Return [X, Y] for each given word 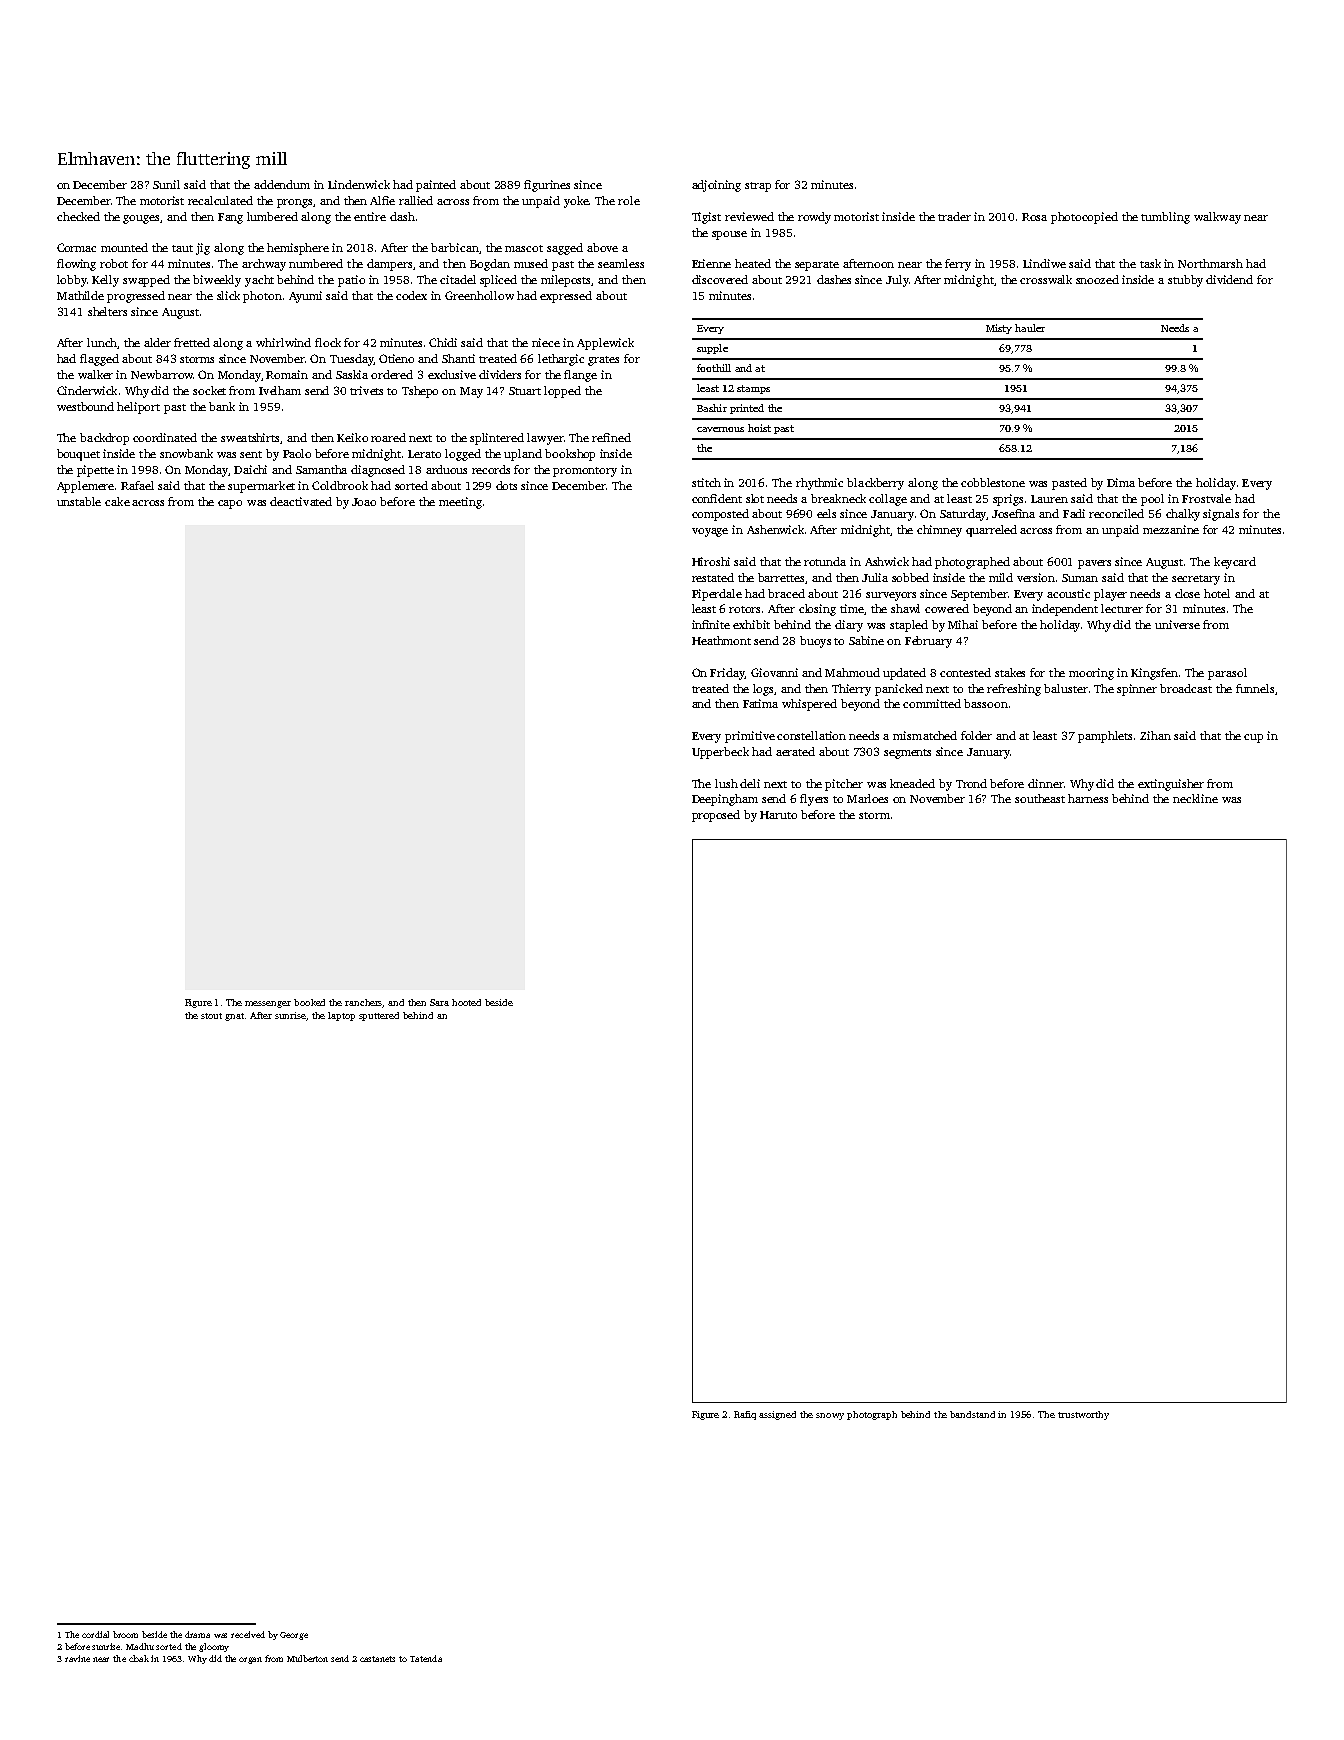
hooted [466, 1002]
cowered [947, 608]
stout [211, 1016]
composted [720, 515]
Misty [999, 329]
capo [230, 504]
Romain [287, 374]
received [248, 1634]
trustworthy [1083, 1415]
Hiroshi [711, 561]
